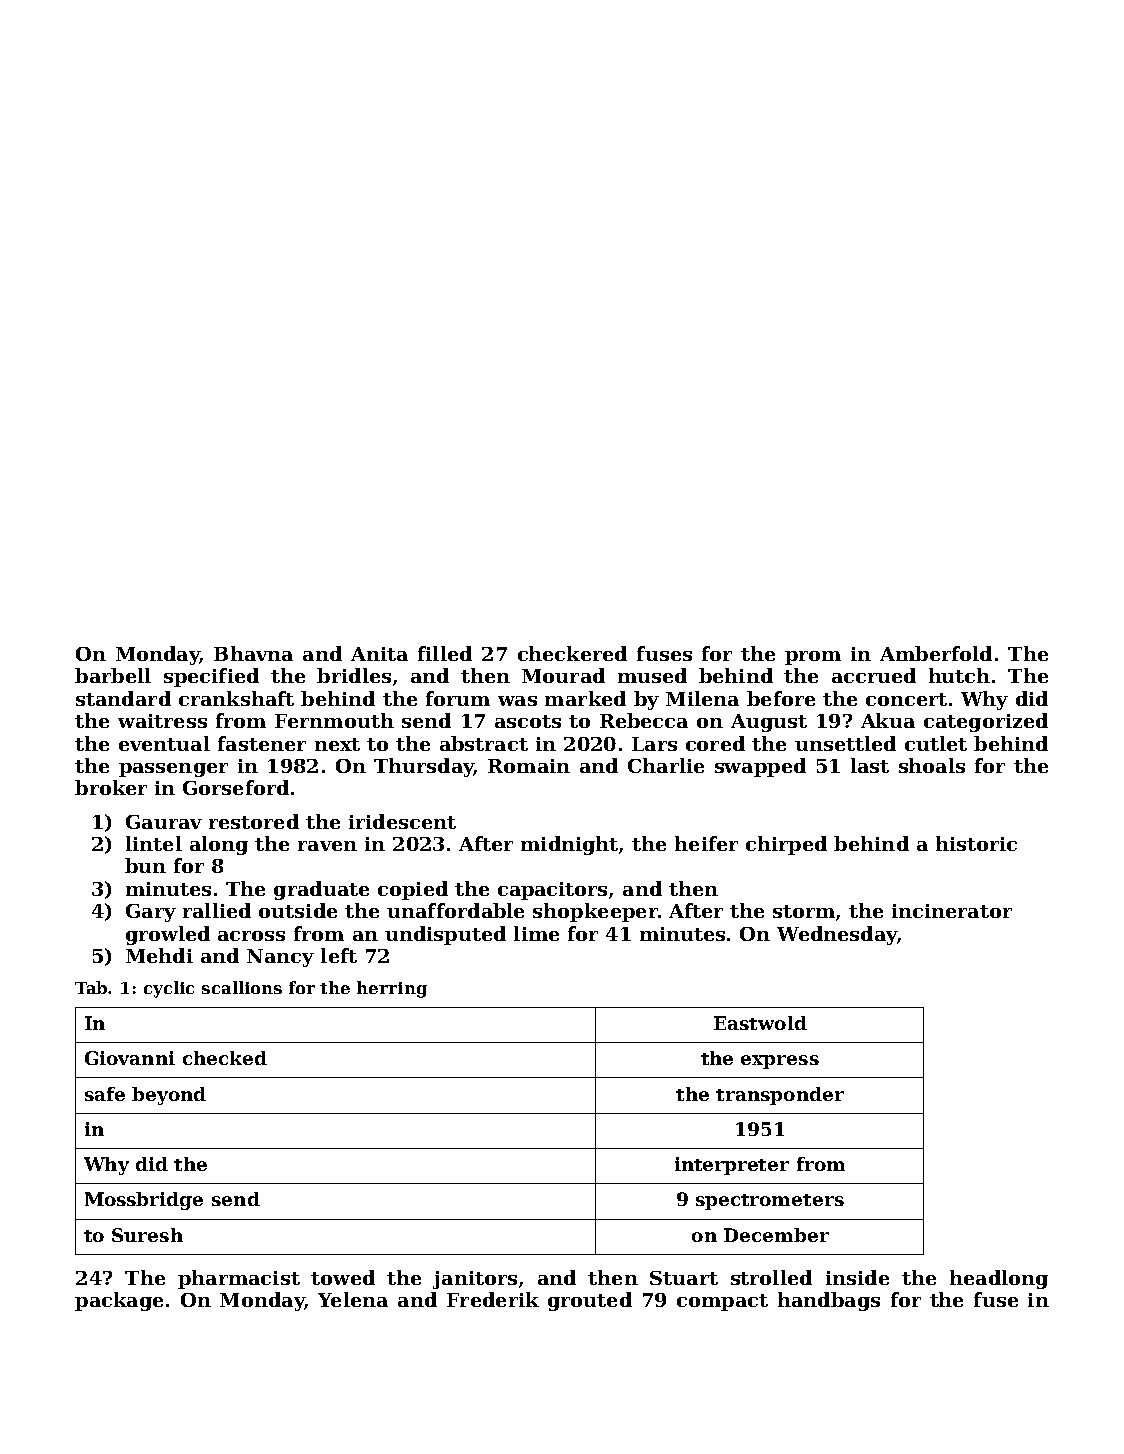 This page has height=1454, width=1124. Describe the element at coordinates (123, 698) in the page. I see `standard` at that location.
